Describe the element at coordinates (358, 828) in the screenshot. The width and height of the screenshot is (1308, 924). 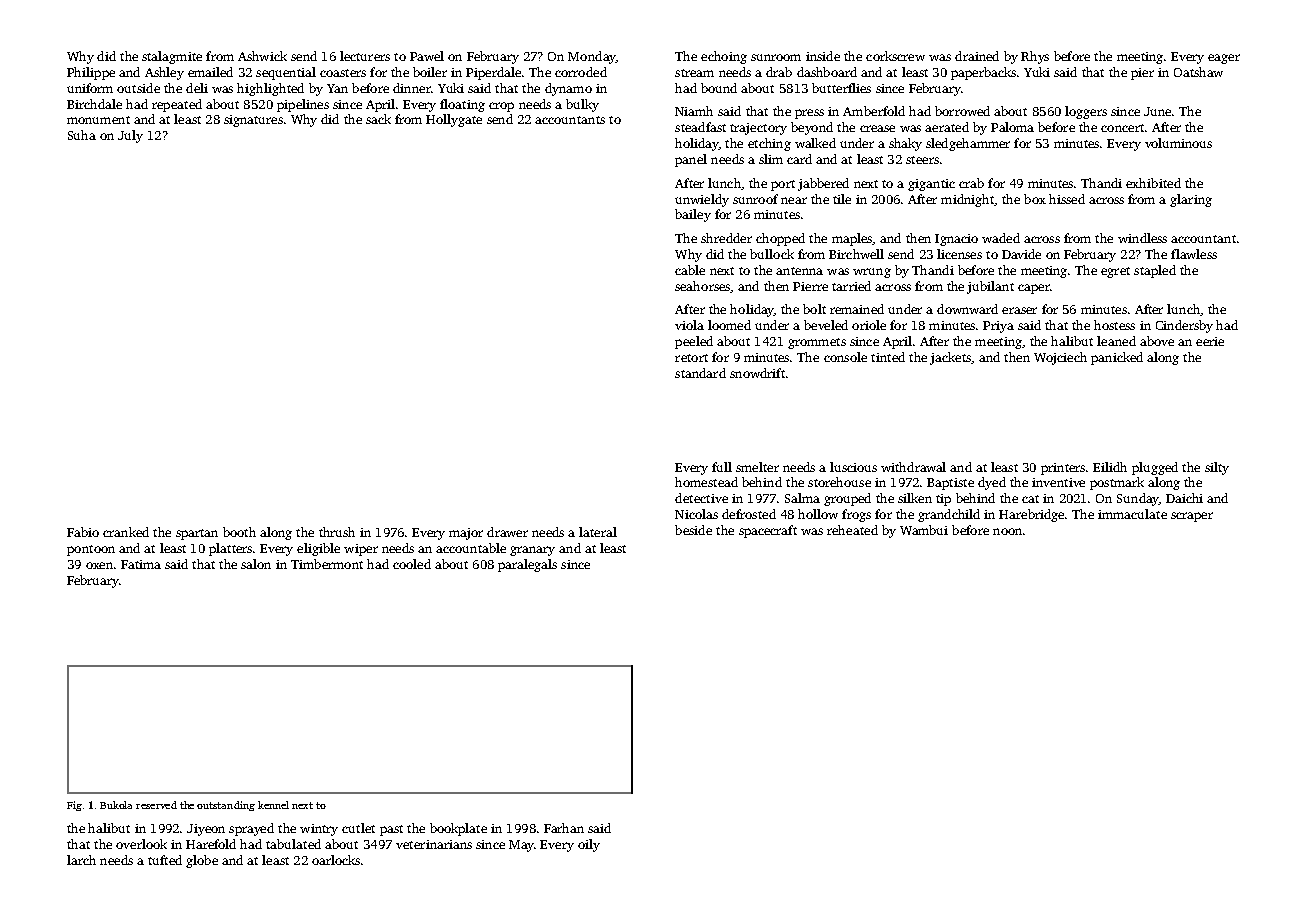
I see `cutlet` at that location.
